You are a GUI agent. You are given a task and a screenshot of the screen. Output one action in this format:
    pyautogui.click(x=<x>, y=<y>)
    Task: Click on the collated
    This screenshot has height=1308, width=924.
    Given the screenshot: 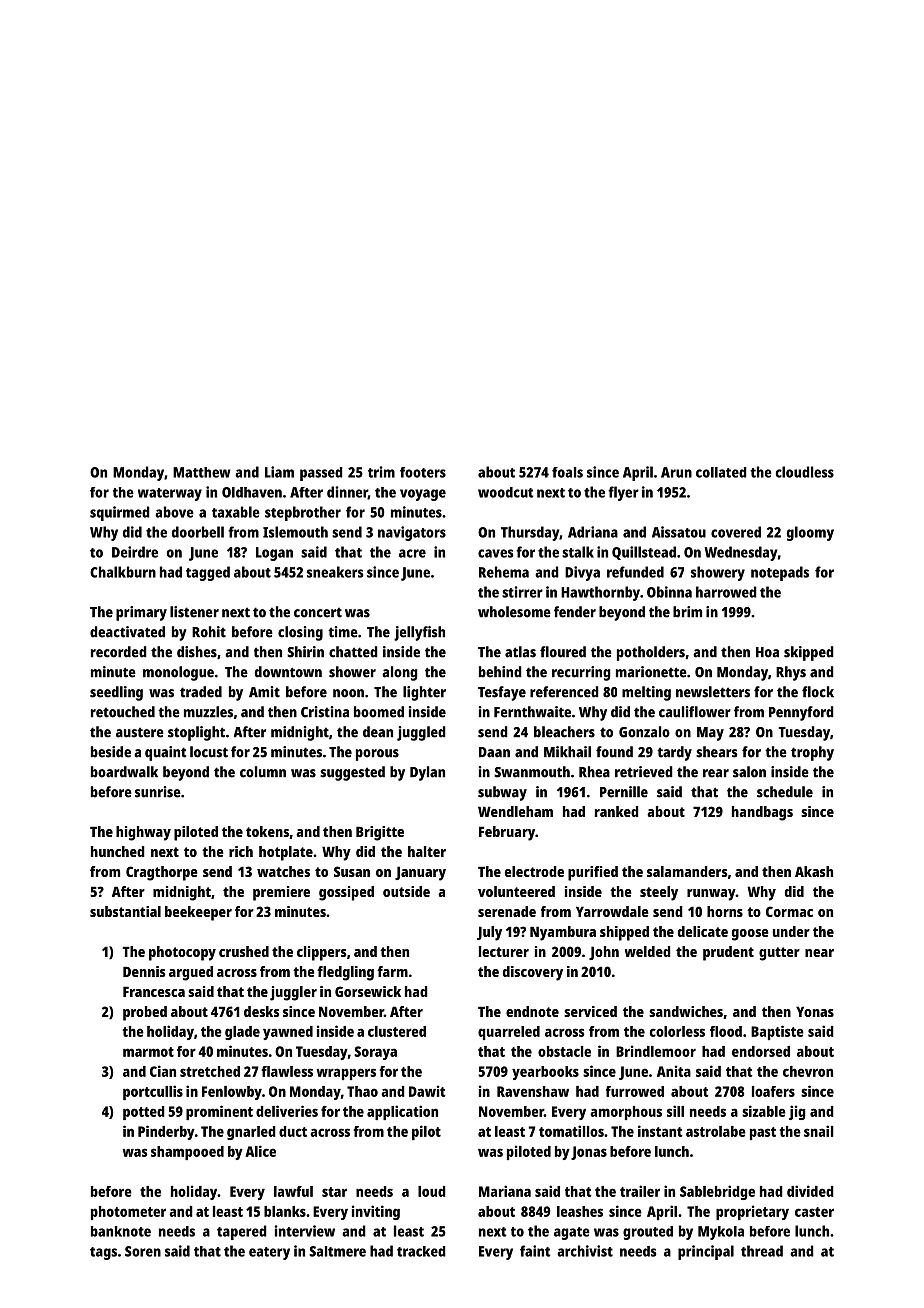 What is the action you would take?
    pyautogui.click(x=721, y=472)
